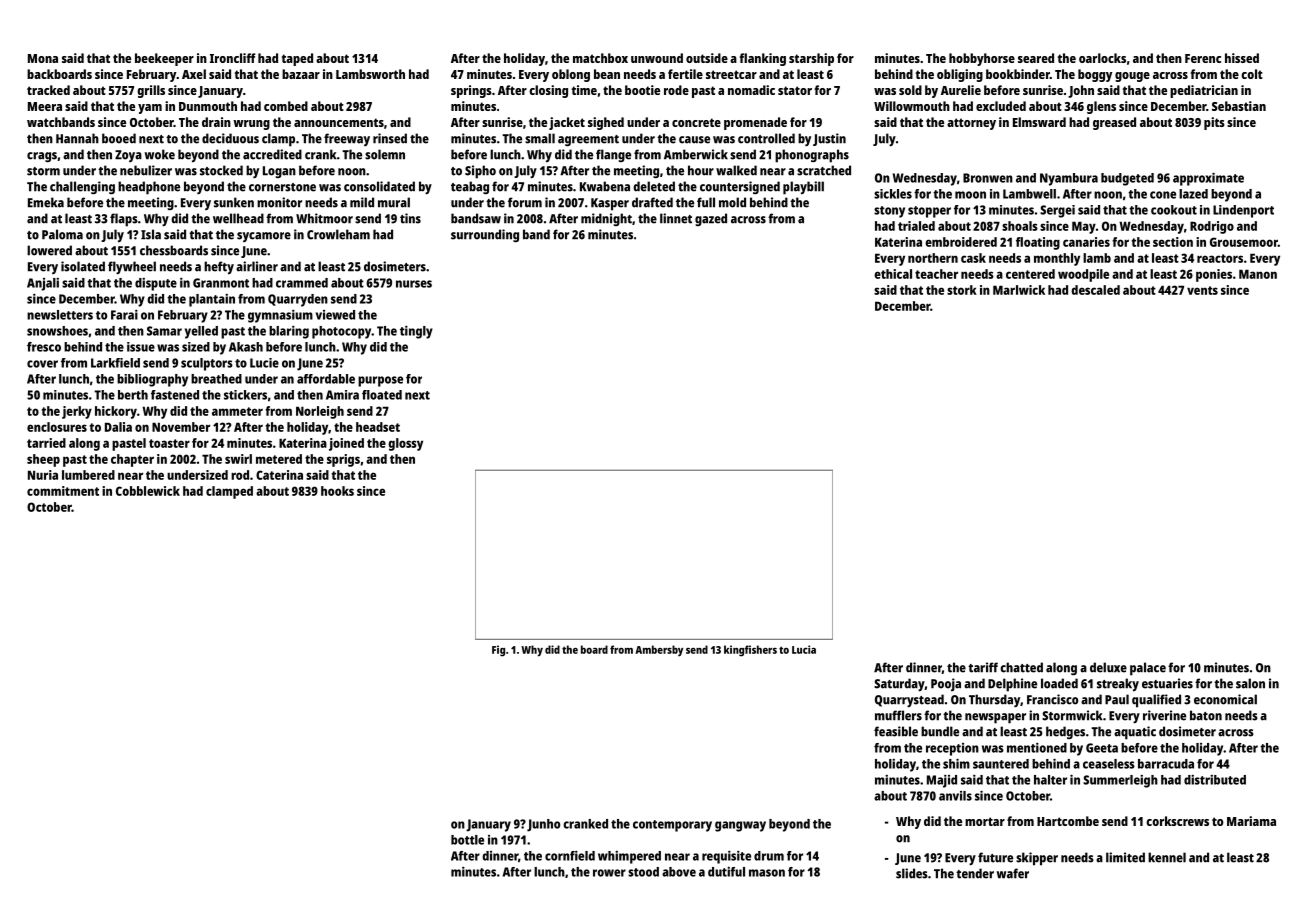 The width and height of the image is (1308, 924). Describe the element at coordinates (1021, 667) in the image. I see `chatted` at that location.
